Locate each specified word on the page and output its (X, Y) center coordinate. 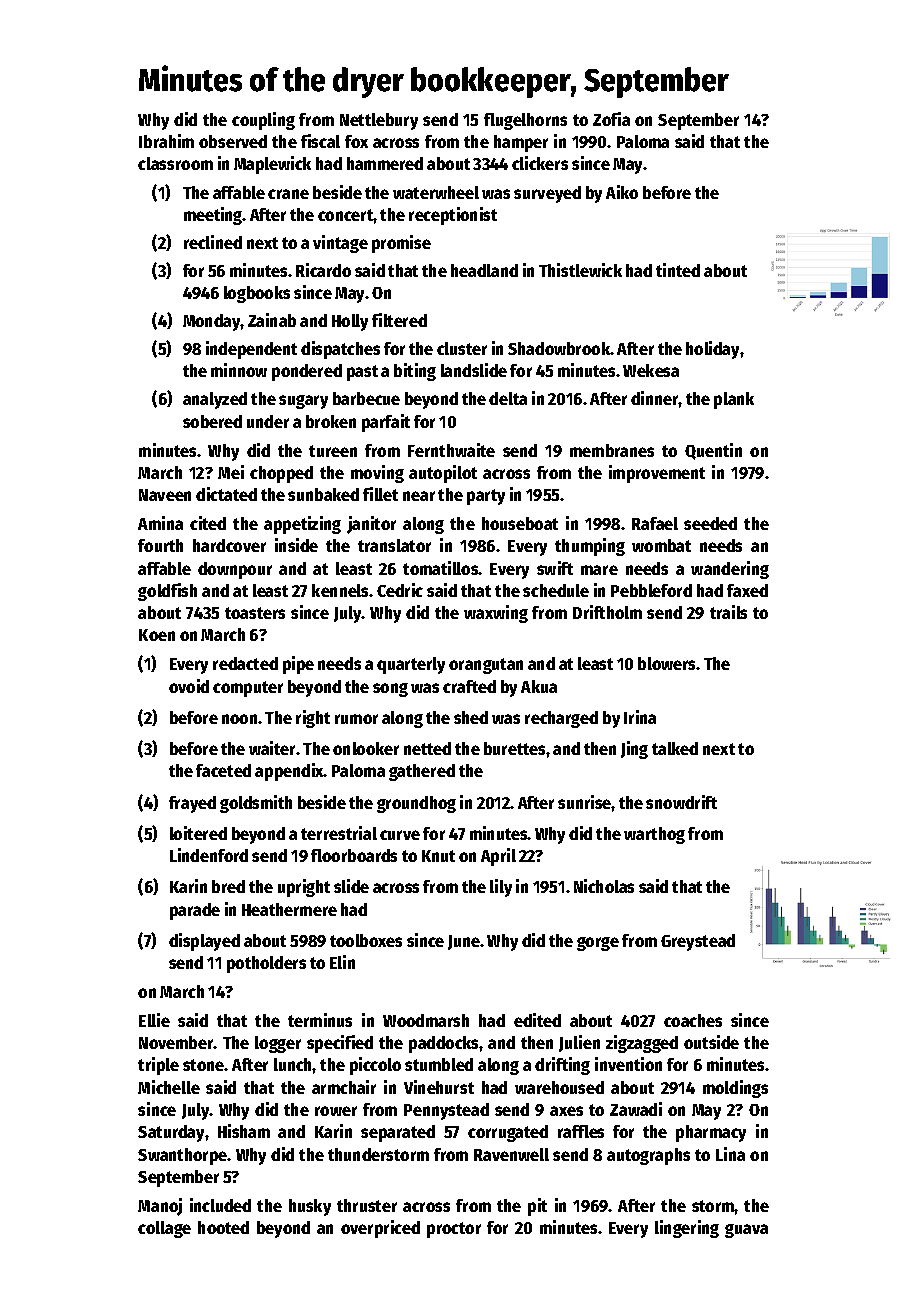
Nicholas (604, 886)
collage (164, 1229)
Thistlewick (580, 270)
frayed (192, 804)
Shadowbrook (559, 348)
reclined (213, 242)
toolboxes (366, 940)
